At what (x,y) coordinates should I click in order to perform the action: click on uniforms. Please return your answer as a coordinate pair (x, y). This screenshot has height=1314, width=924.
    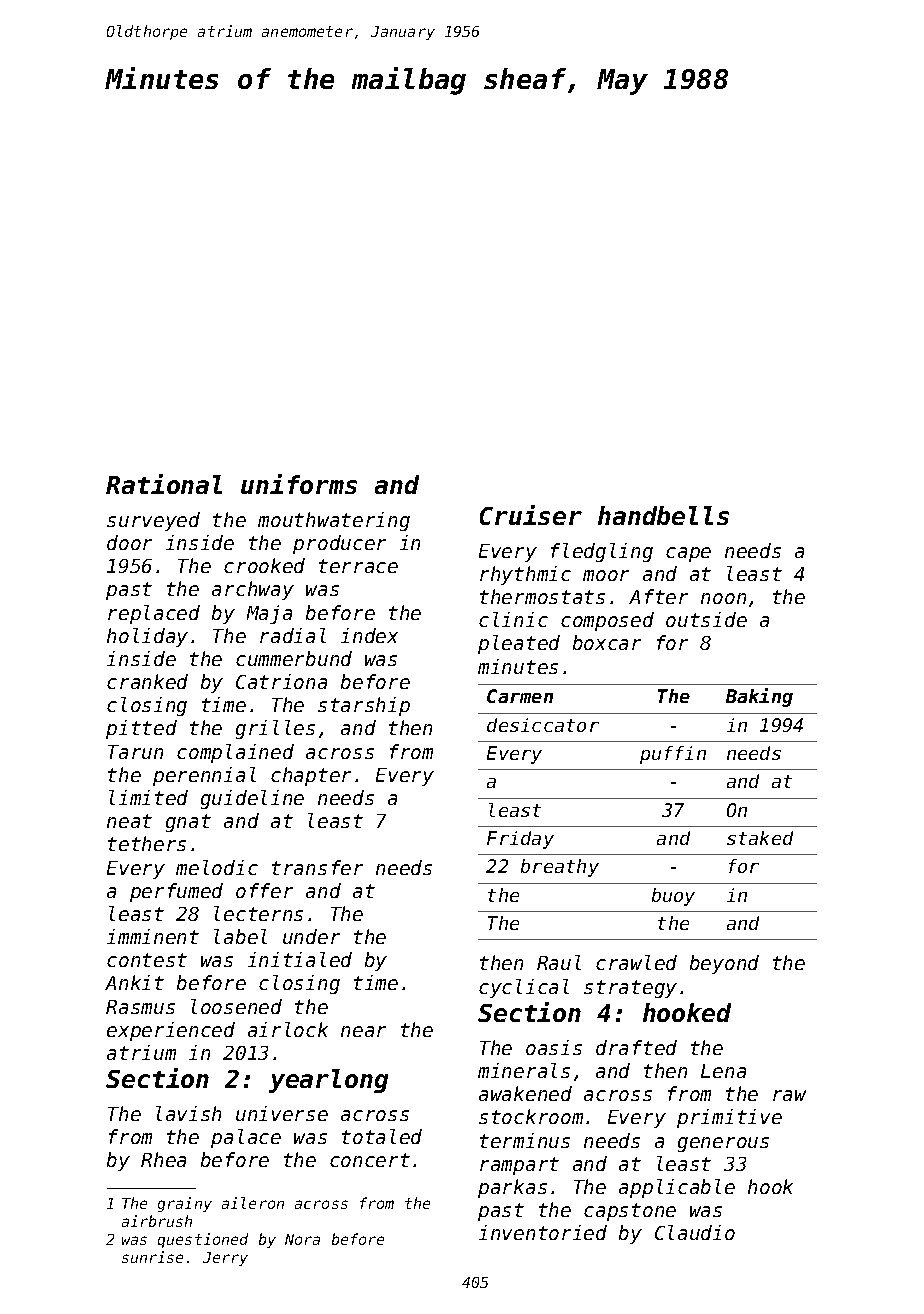
    Looking at the image, I should click on (299, 484).
